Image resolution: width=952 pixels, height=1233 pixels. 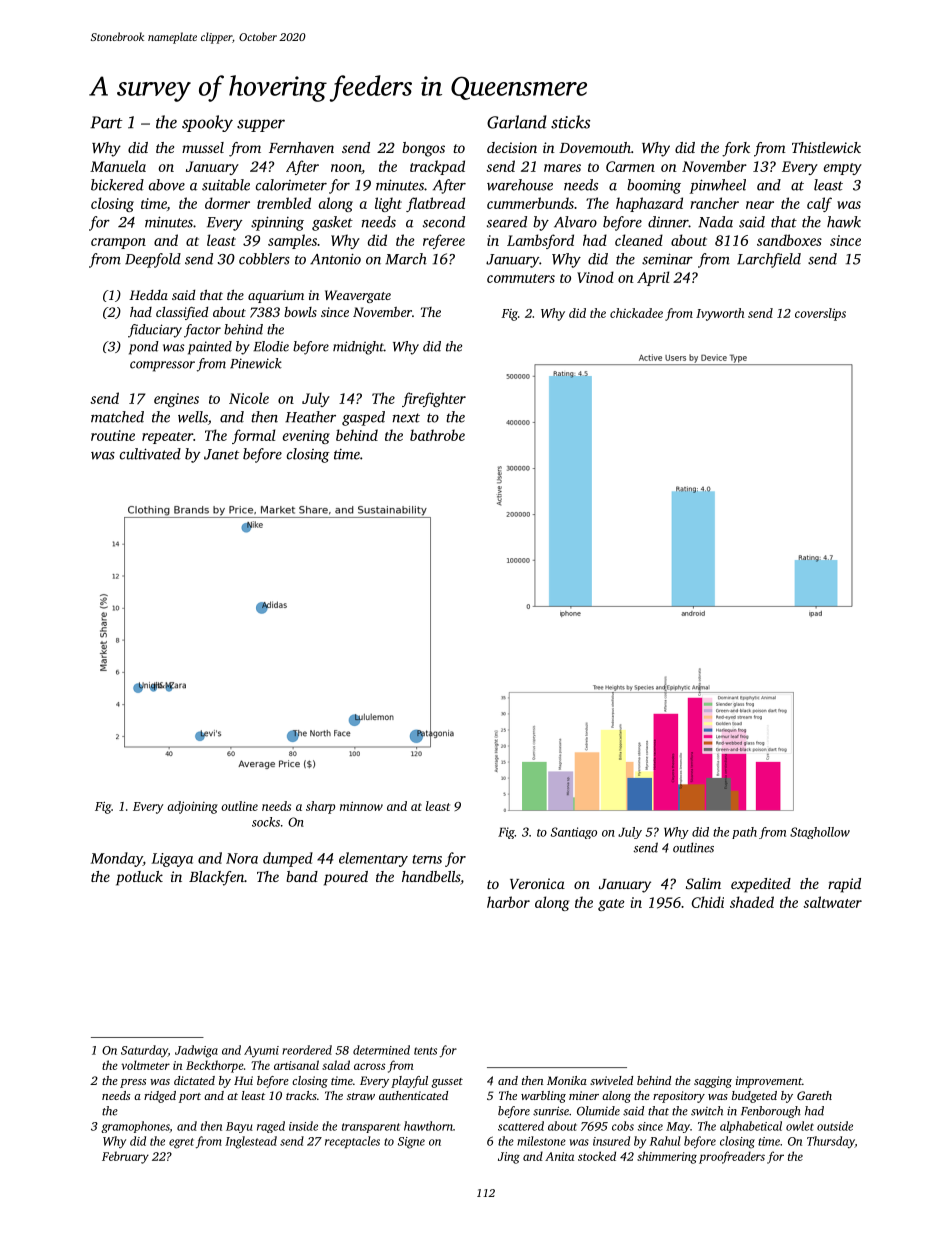 What do you see at coordinates (844, 222) in the screenshot?
I see `hawk` at bounding box center [844, 222].
